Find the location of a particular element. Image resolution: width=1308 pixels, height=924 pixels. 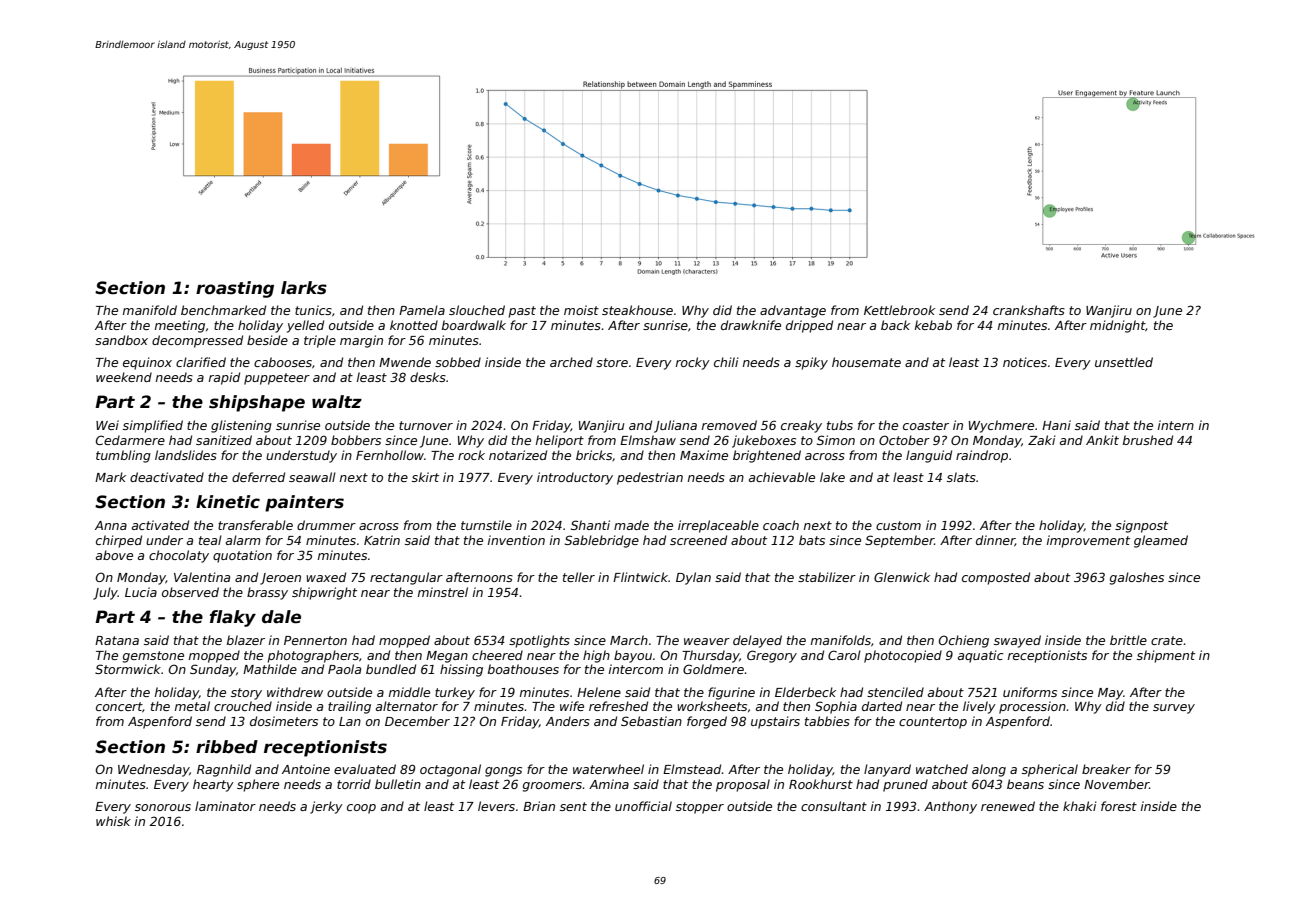

larks is located at coordinates (304, 288).
